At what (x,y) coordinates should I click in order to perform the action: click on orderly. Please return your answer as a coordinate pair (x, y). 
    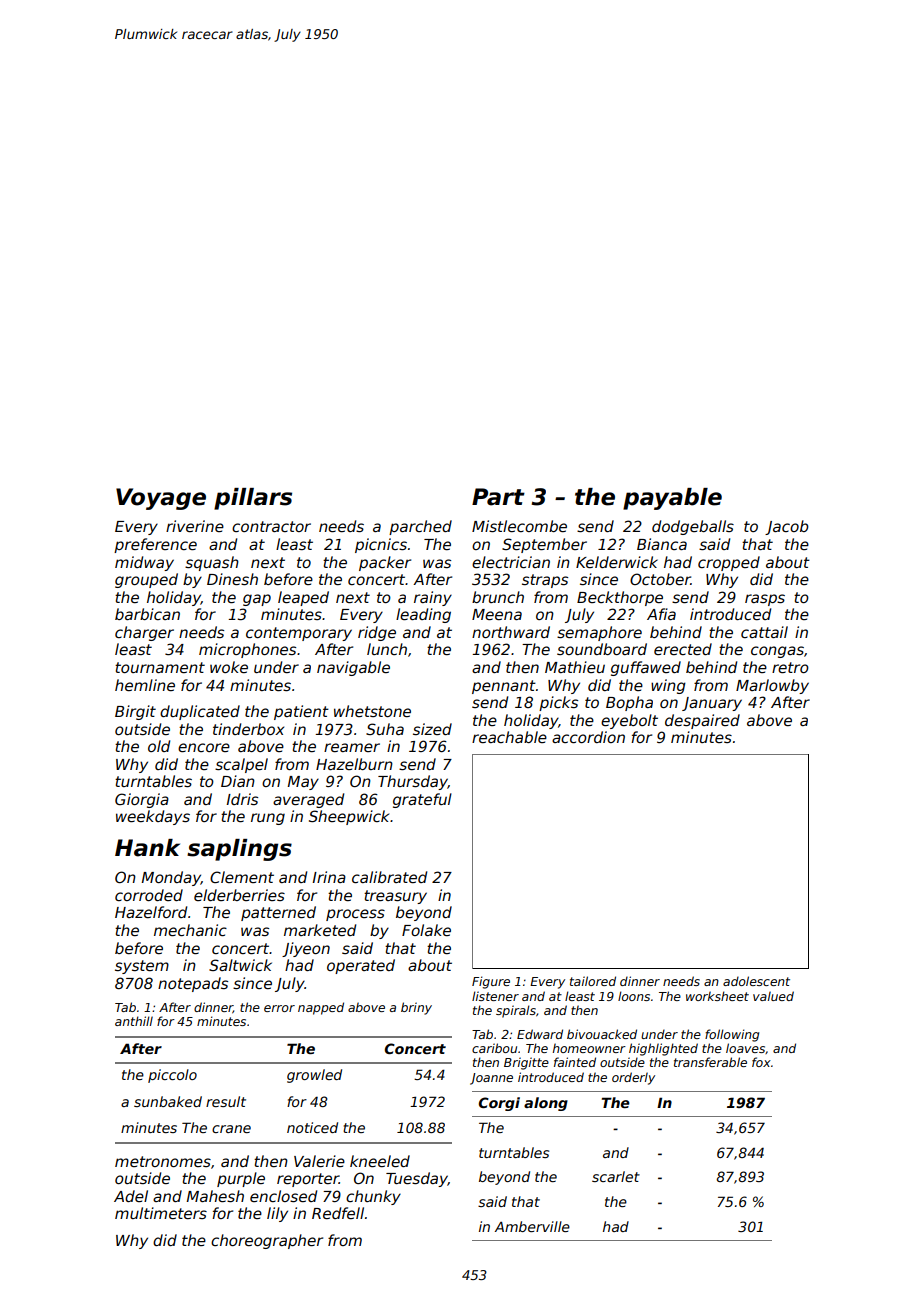
    Looking at the image, I should click on (633, 1078).
